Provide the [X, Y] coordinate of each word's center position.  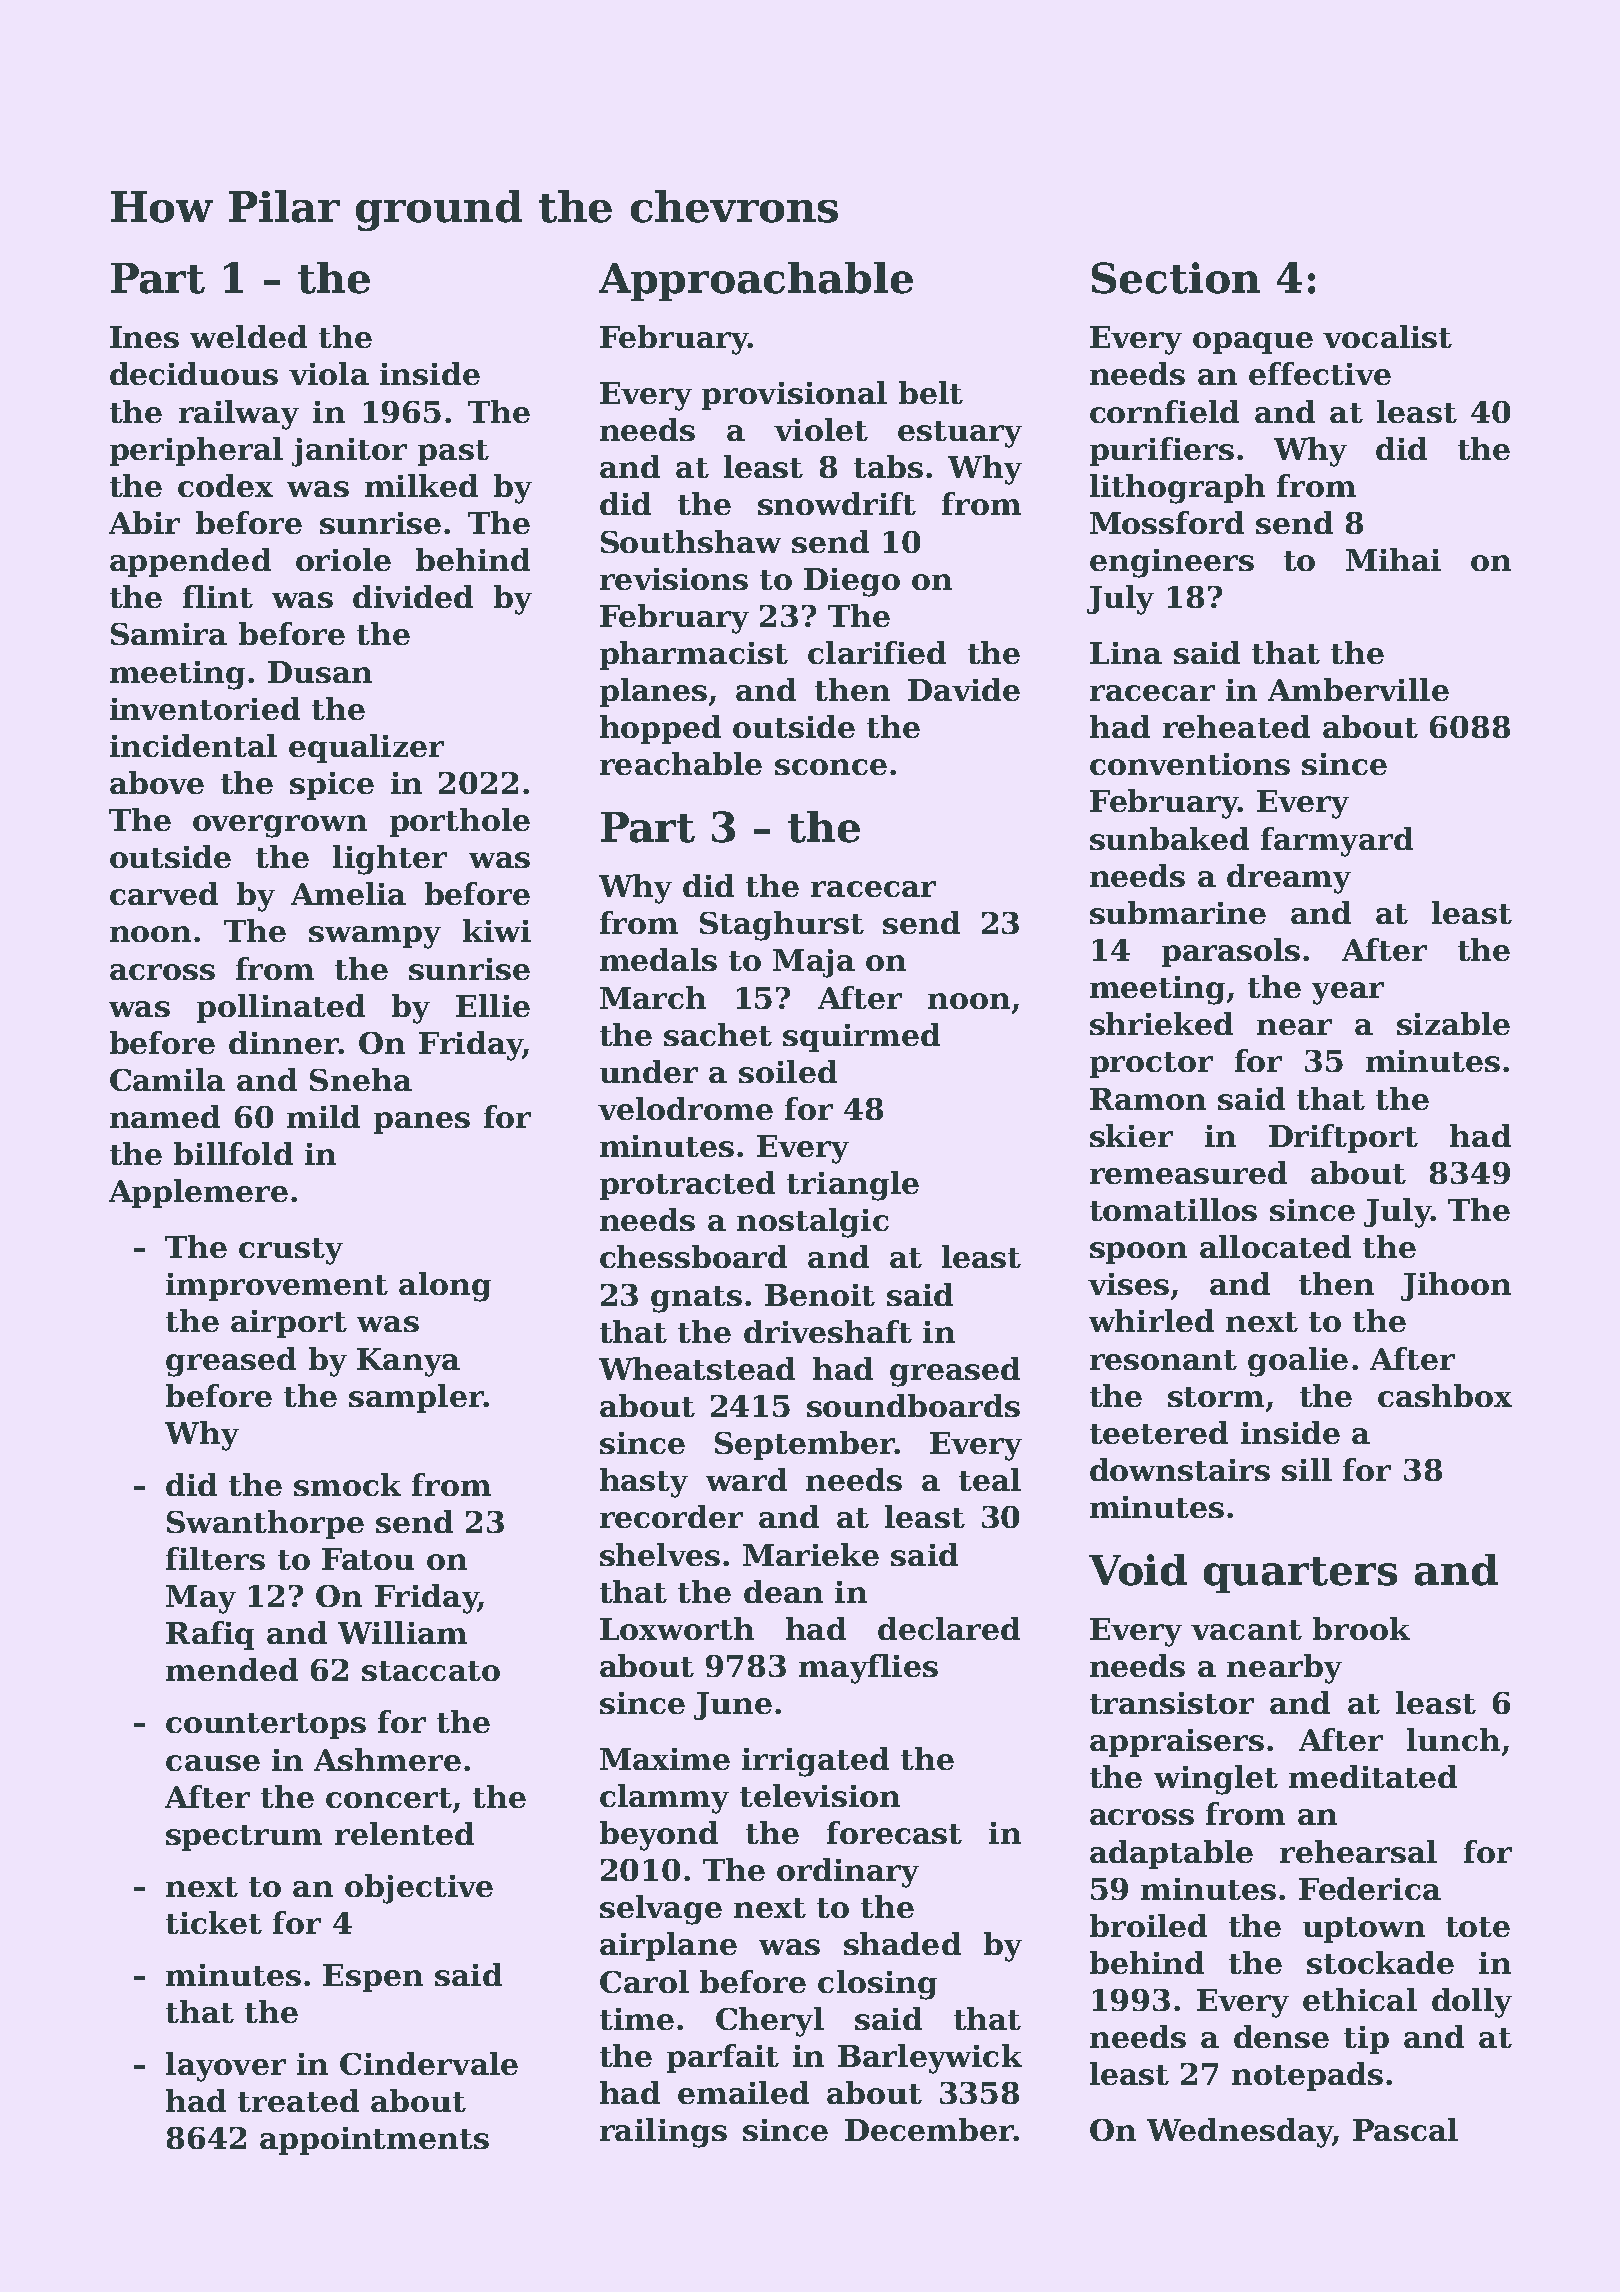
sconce [831, 767]
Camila [167, 1079]
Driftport [1343, 1138]
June [733, 1706]
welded [248, 336]
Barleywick [930, 2059]
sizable [1453, 1023]
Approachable [756, 281]
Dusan [320, 672]
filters [215, 1558]
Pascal [1405, 2129]
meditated [1373, 1776]
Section [1176, 278]
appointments [374, 2141]
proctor [1151, 1065]
